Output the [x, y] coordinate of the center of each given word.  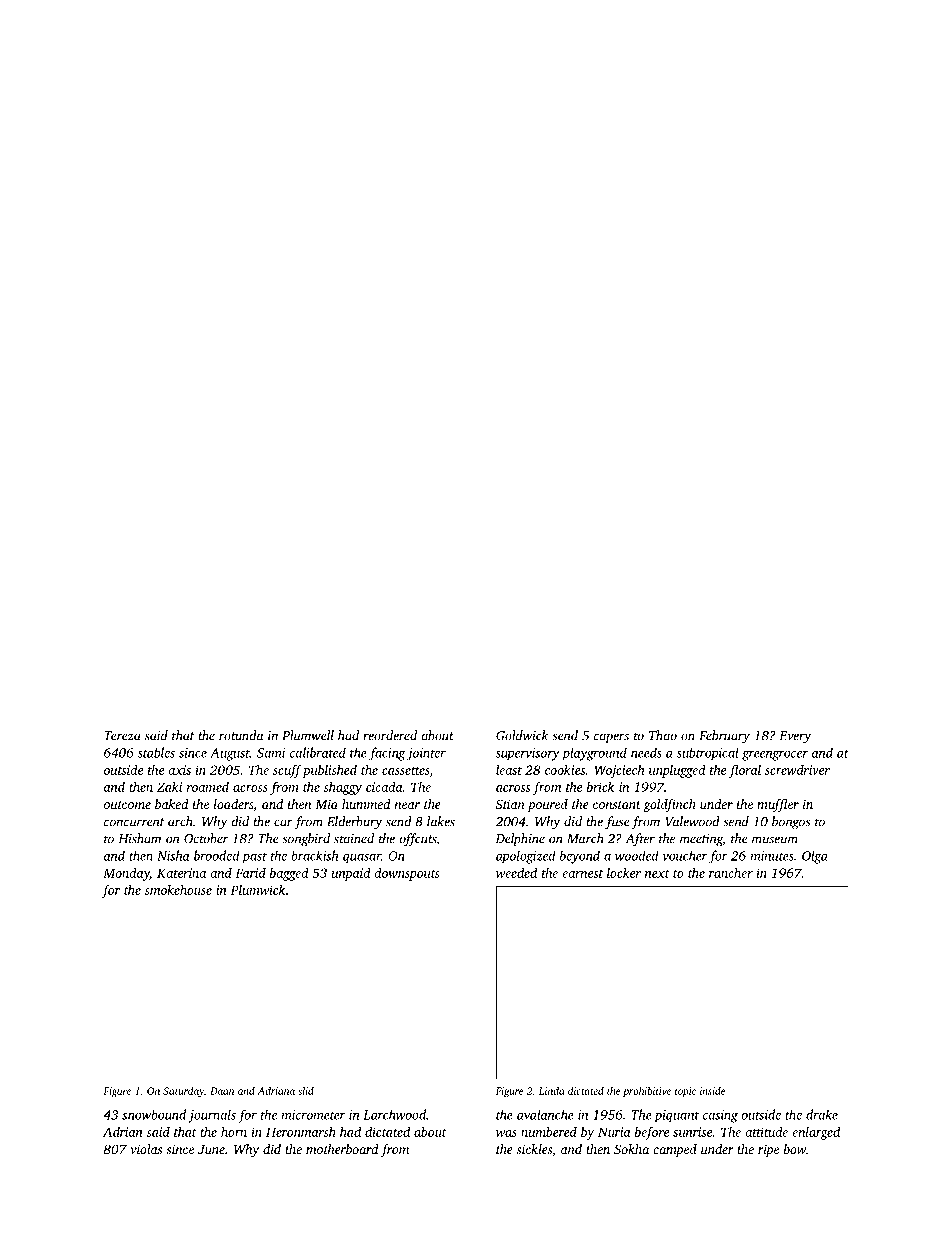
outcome [127, 805]
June [211, 1149]
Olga [815, 857]
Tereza [122, 736]
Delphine [520, 839]
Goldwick [522, 735]
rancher [731, 873]
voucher [685, 855]
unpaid [351, 874]
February [724, 737]
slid [306, 1091]
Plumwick [258, 889]
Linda [552, 1091]
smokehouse [178, 890]
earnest [582, 874]
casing [720, 1116]
